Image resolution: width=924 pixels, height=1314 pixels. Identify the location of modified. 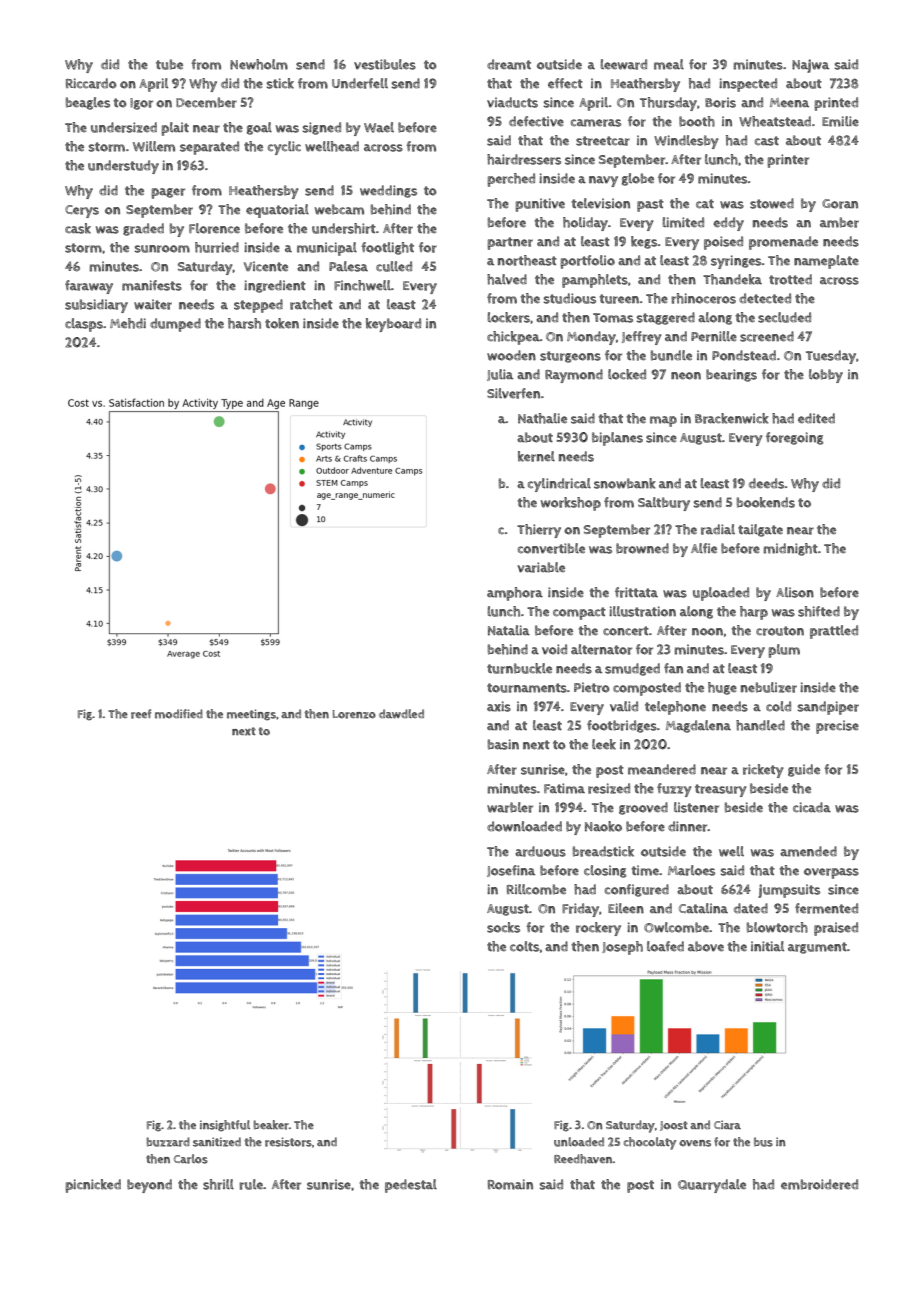
(179, 714).
